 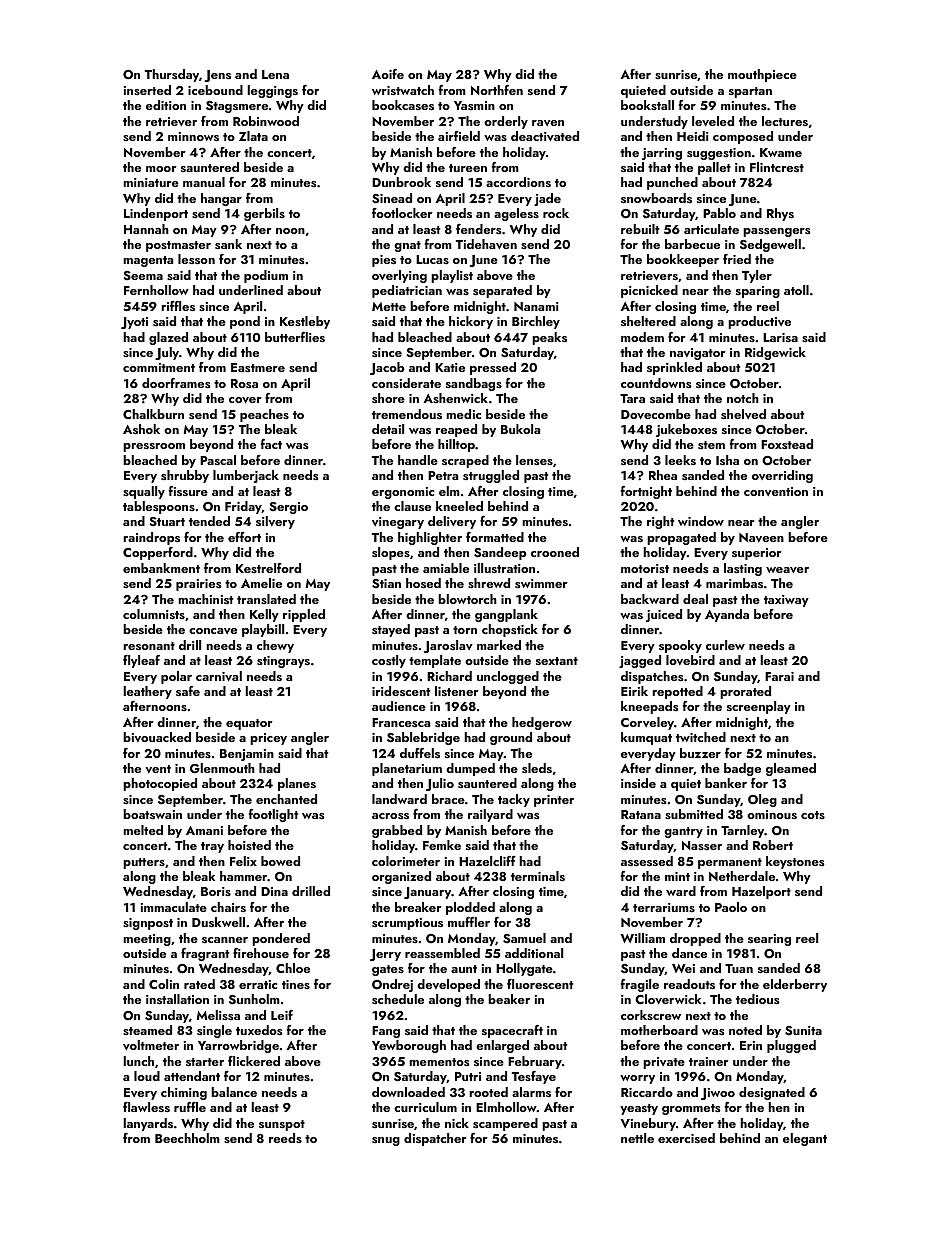 What do you see at coordinates (418, 460) in the screenshot?
I see `handle` at bounding box center [418, 460].
